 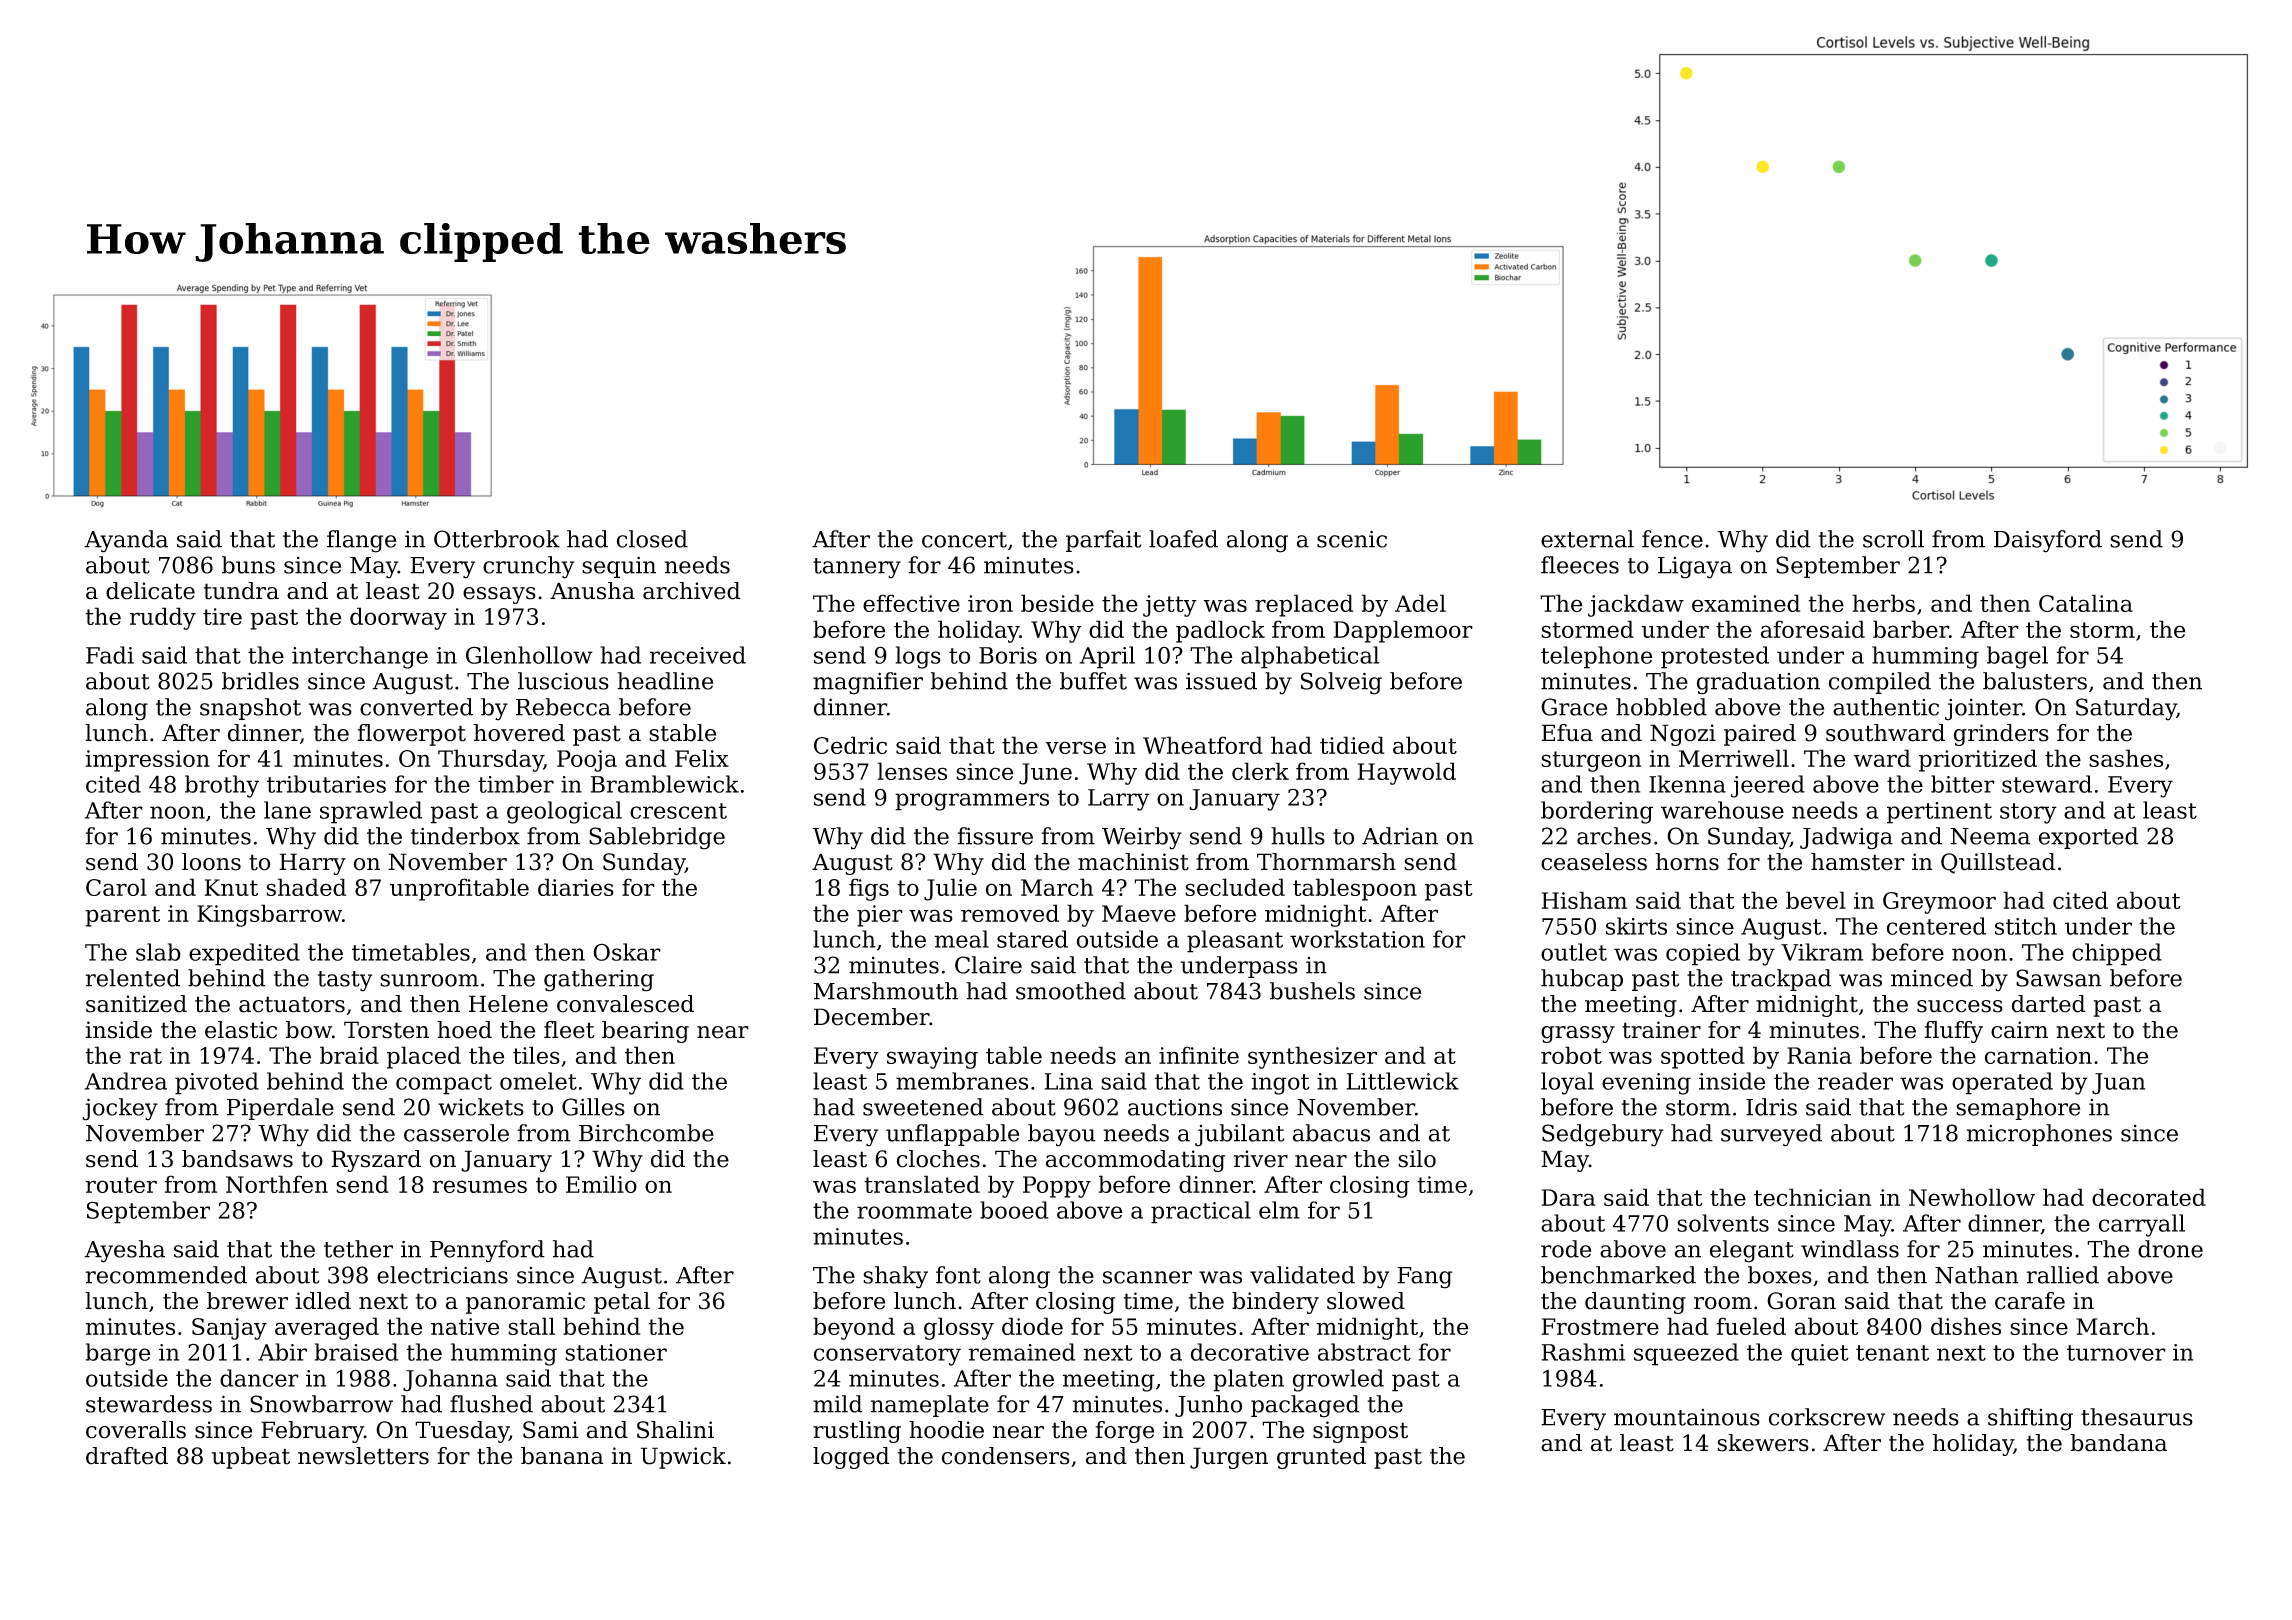 I want to click on Ayesha, so click(x=124, y=1251).
